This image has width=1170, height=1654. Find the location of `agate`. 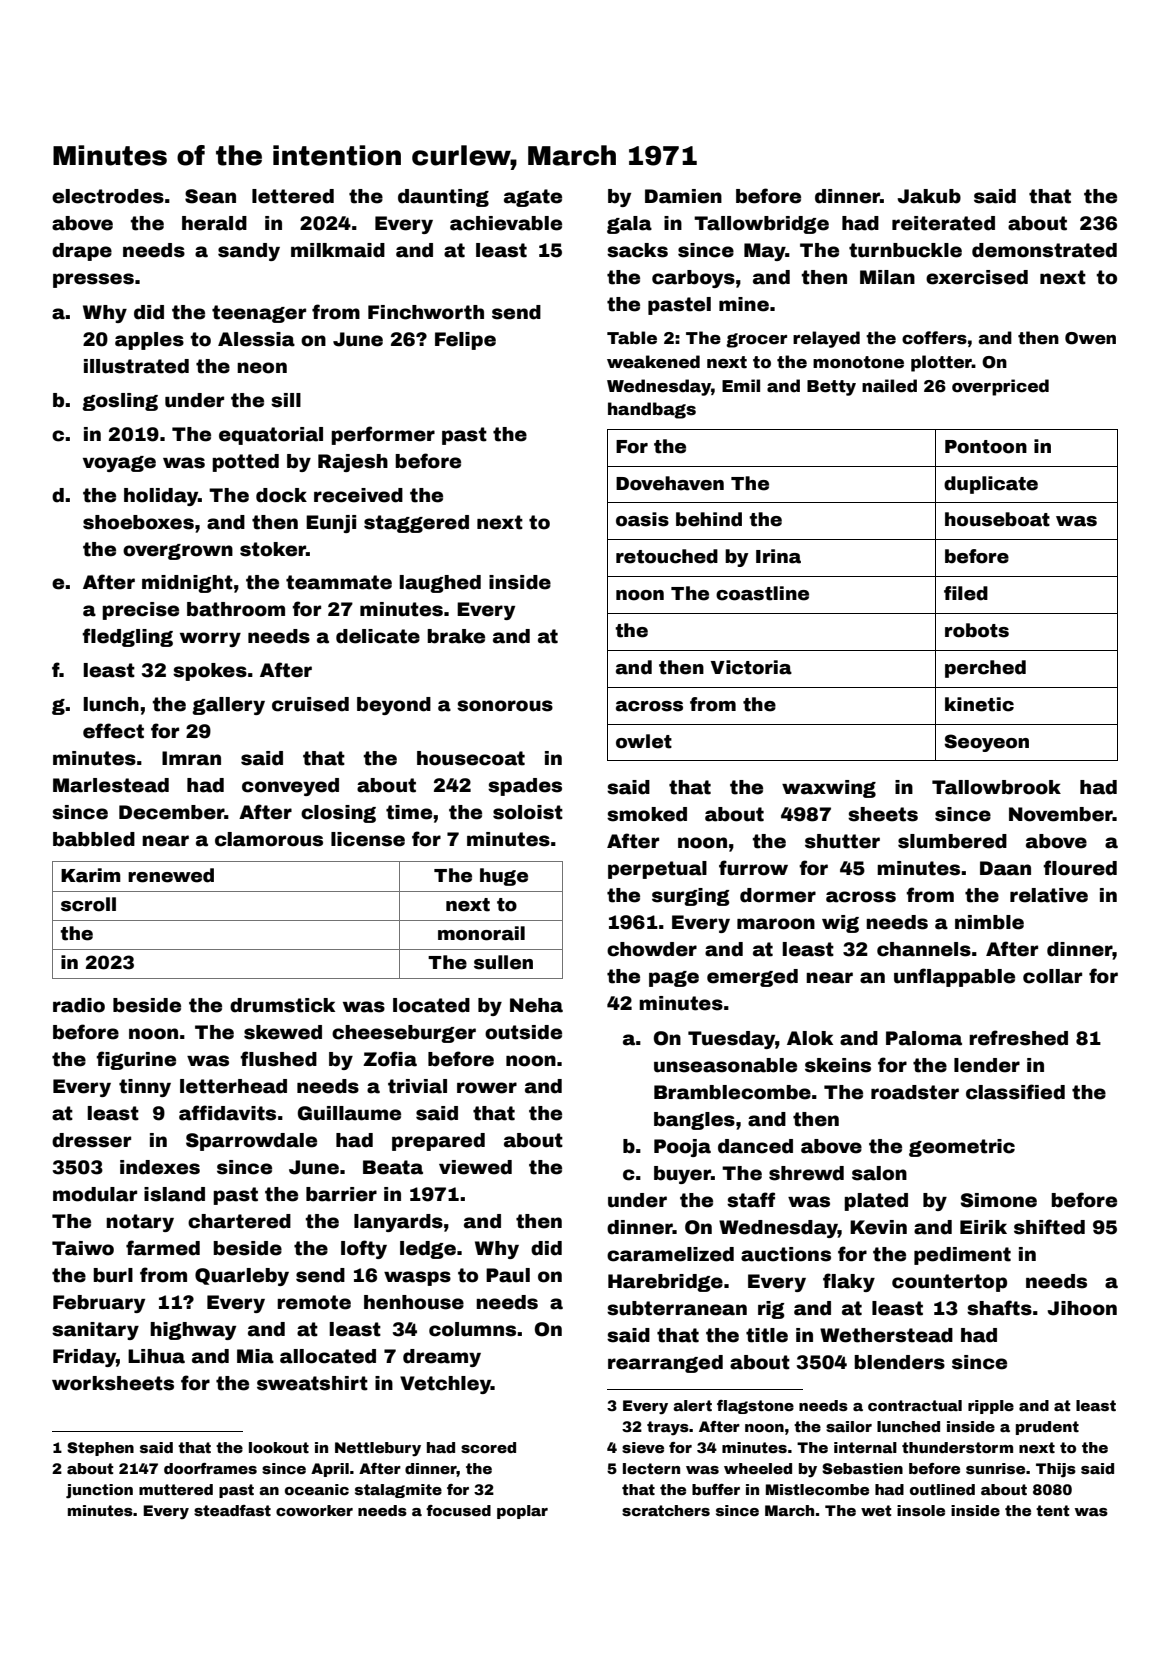

agate is located at coordinates (533, 198).
